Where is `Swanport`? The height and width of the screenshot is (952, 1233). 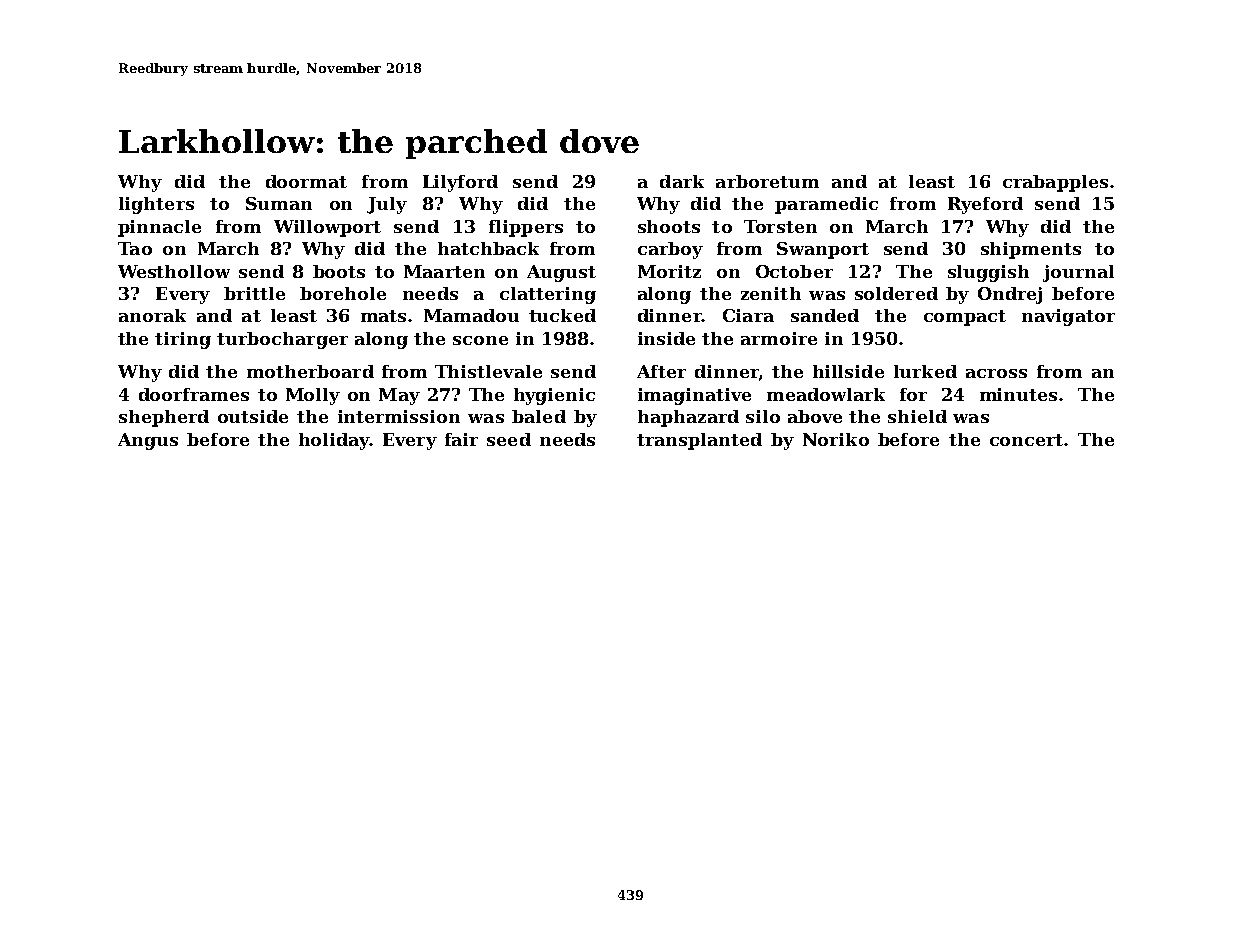 Swanport is located at coordinates (823, 250).
